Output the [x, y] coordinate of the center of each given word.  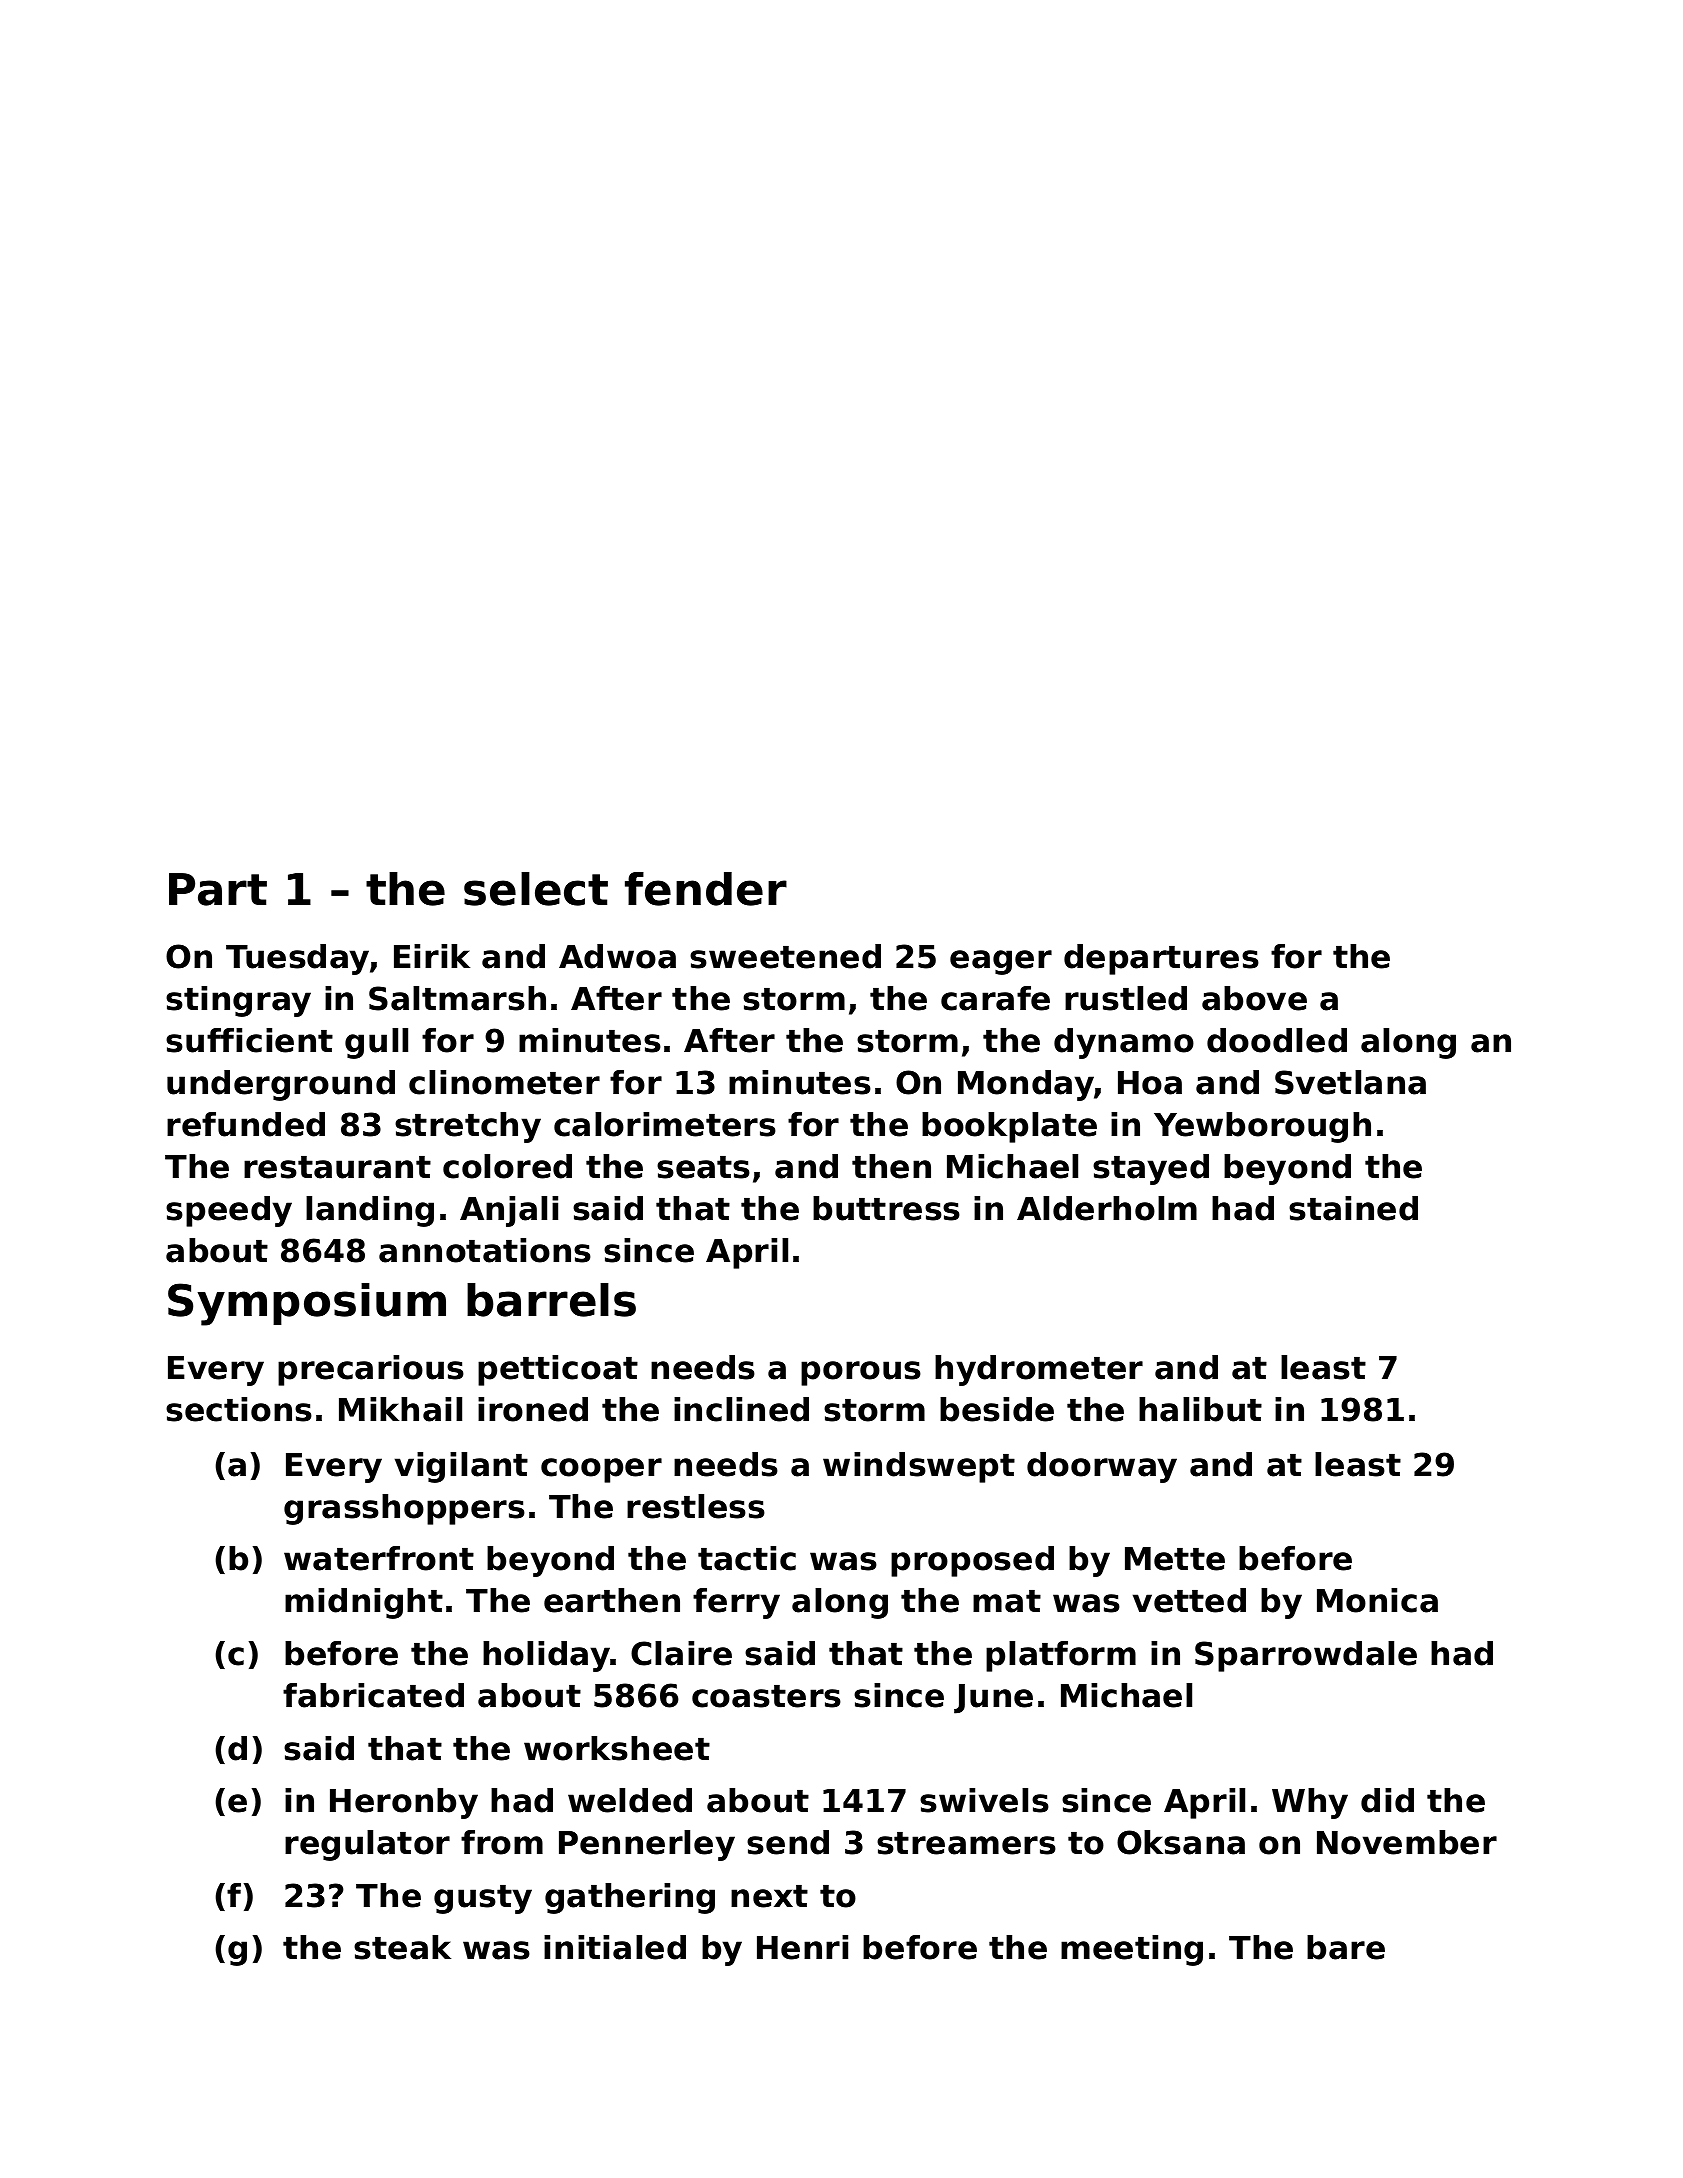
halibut [1200, 1409]
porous [861, 1373]
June [993, 1699]
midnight [364, 1603]
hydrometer [1039, 1370]
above [1254, 998]
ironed [533, 1409]
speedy [229, 1211]
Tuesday [297, 959]
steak [402, 1947]
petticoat [558, 1370]
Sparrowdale [1306, 1656]
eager [1001, 962]
